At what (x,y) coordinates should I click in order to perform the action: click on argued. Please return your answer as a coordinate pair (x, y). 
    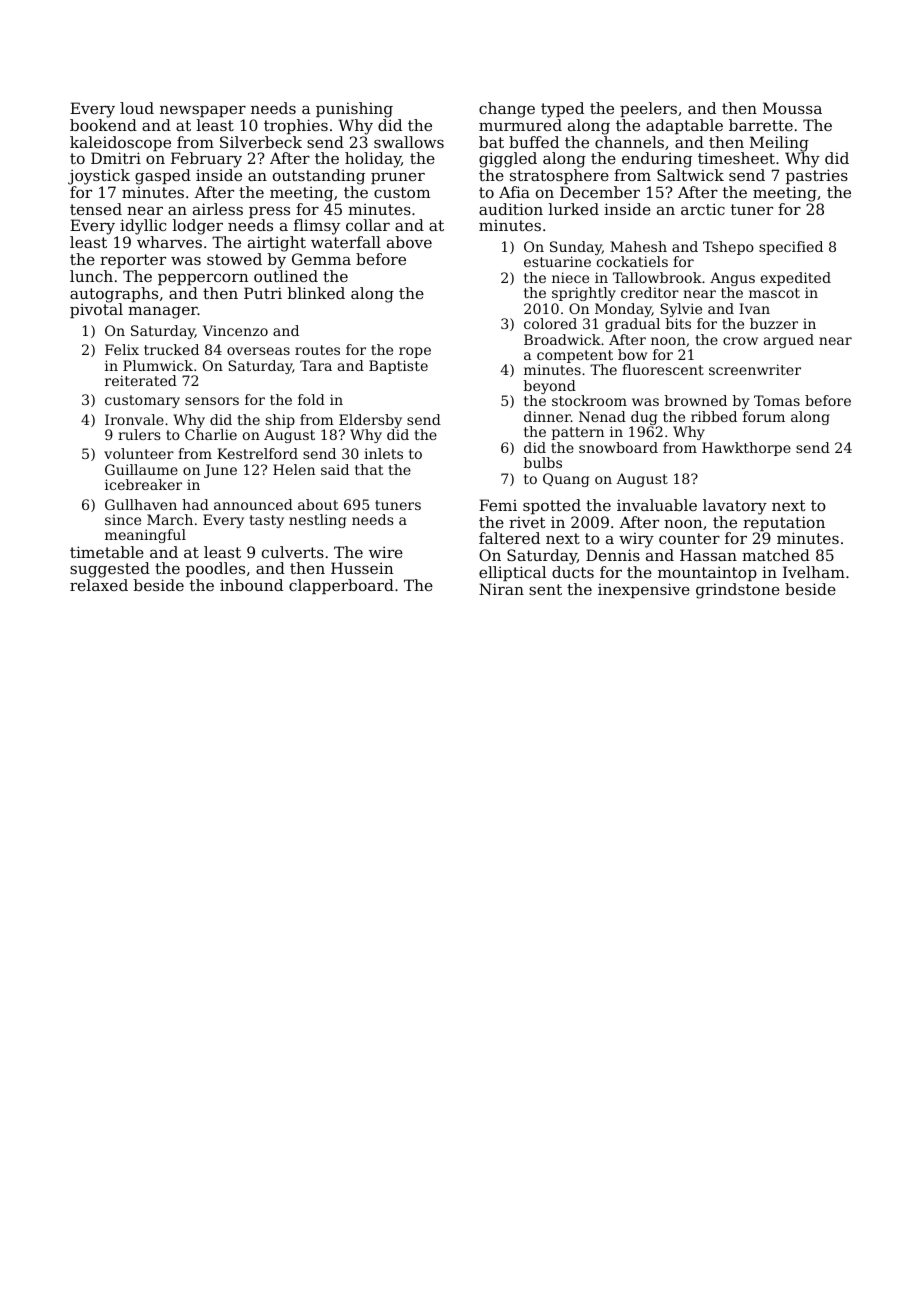
    Looking at the image, I should click on (789, 341).
